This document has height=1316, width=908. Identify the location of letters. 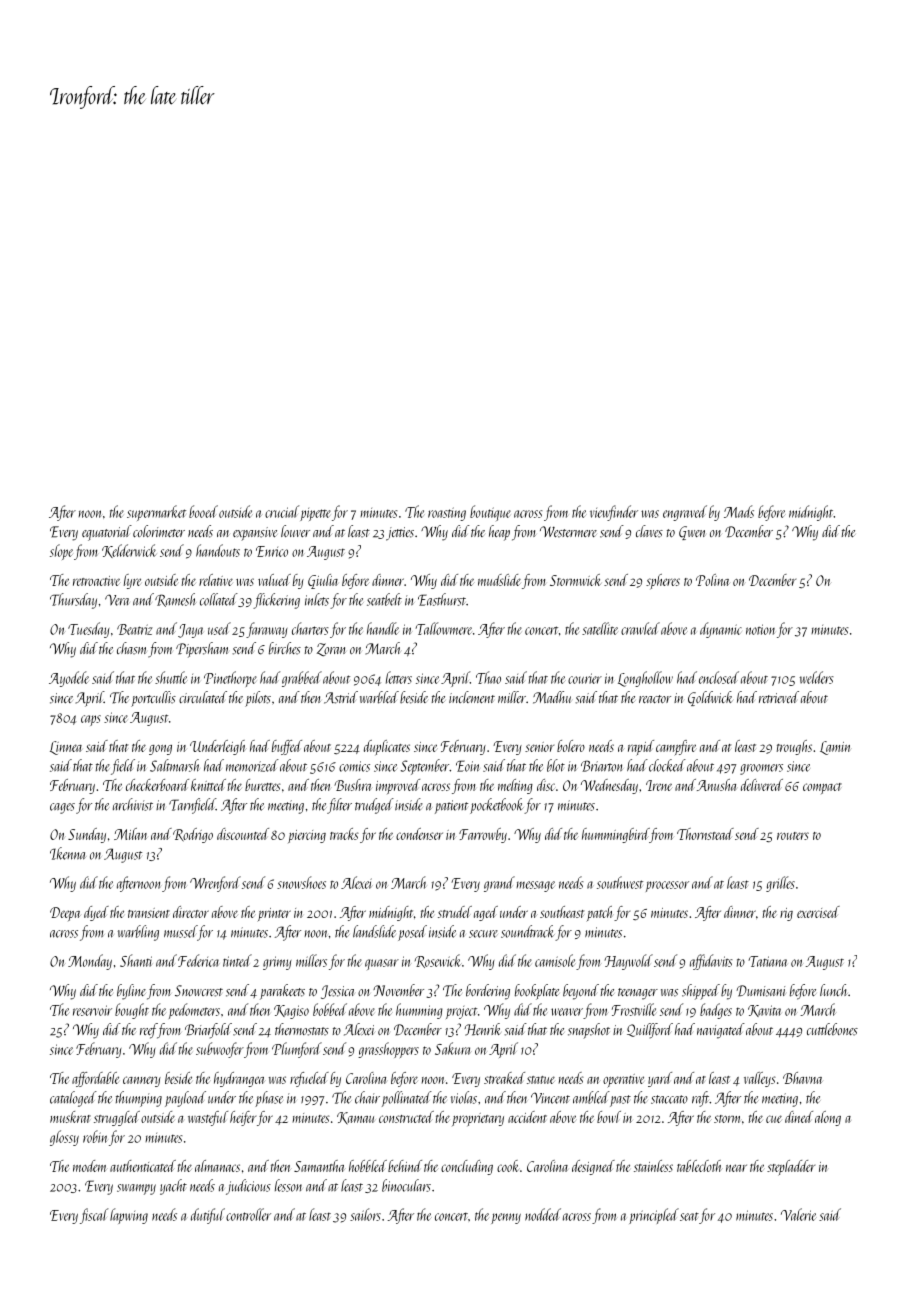
(399, 677).
